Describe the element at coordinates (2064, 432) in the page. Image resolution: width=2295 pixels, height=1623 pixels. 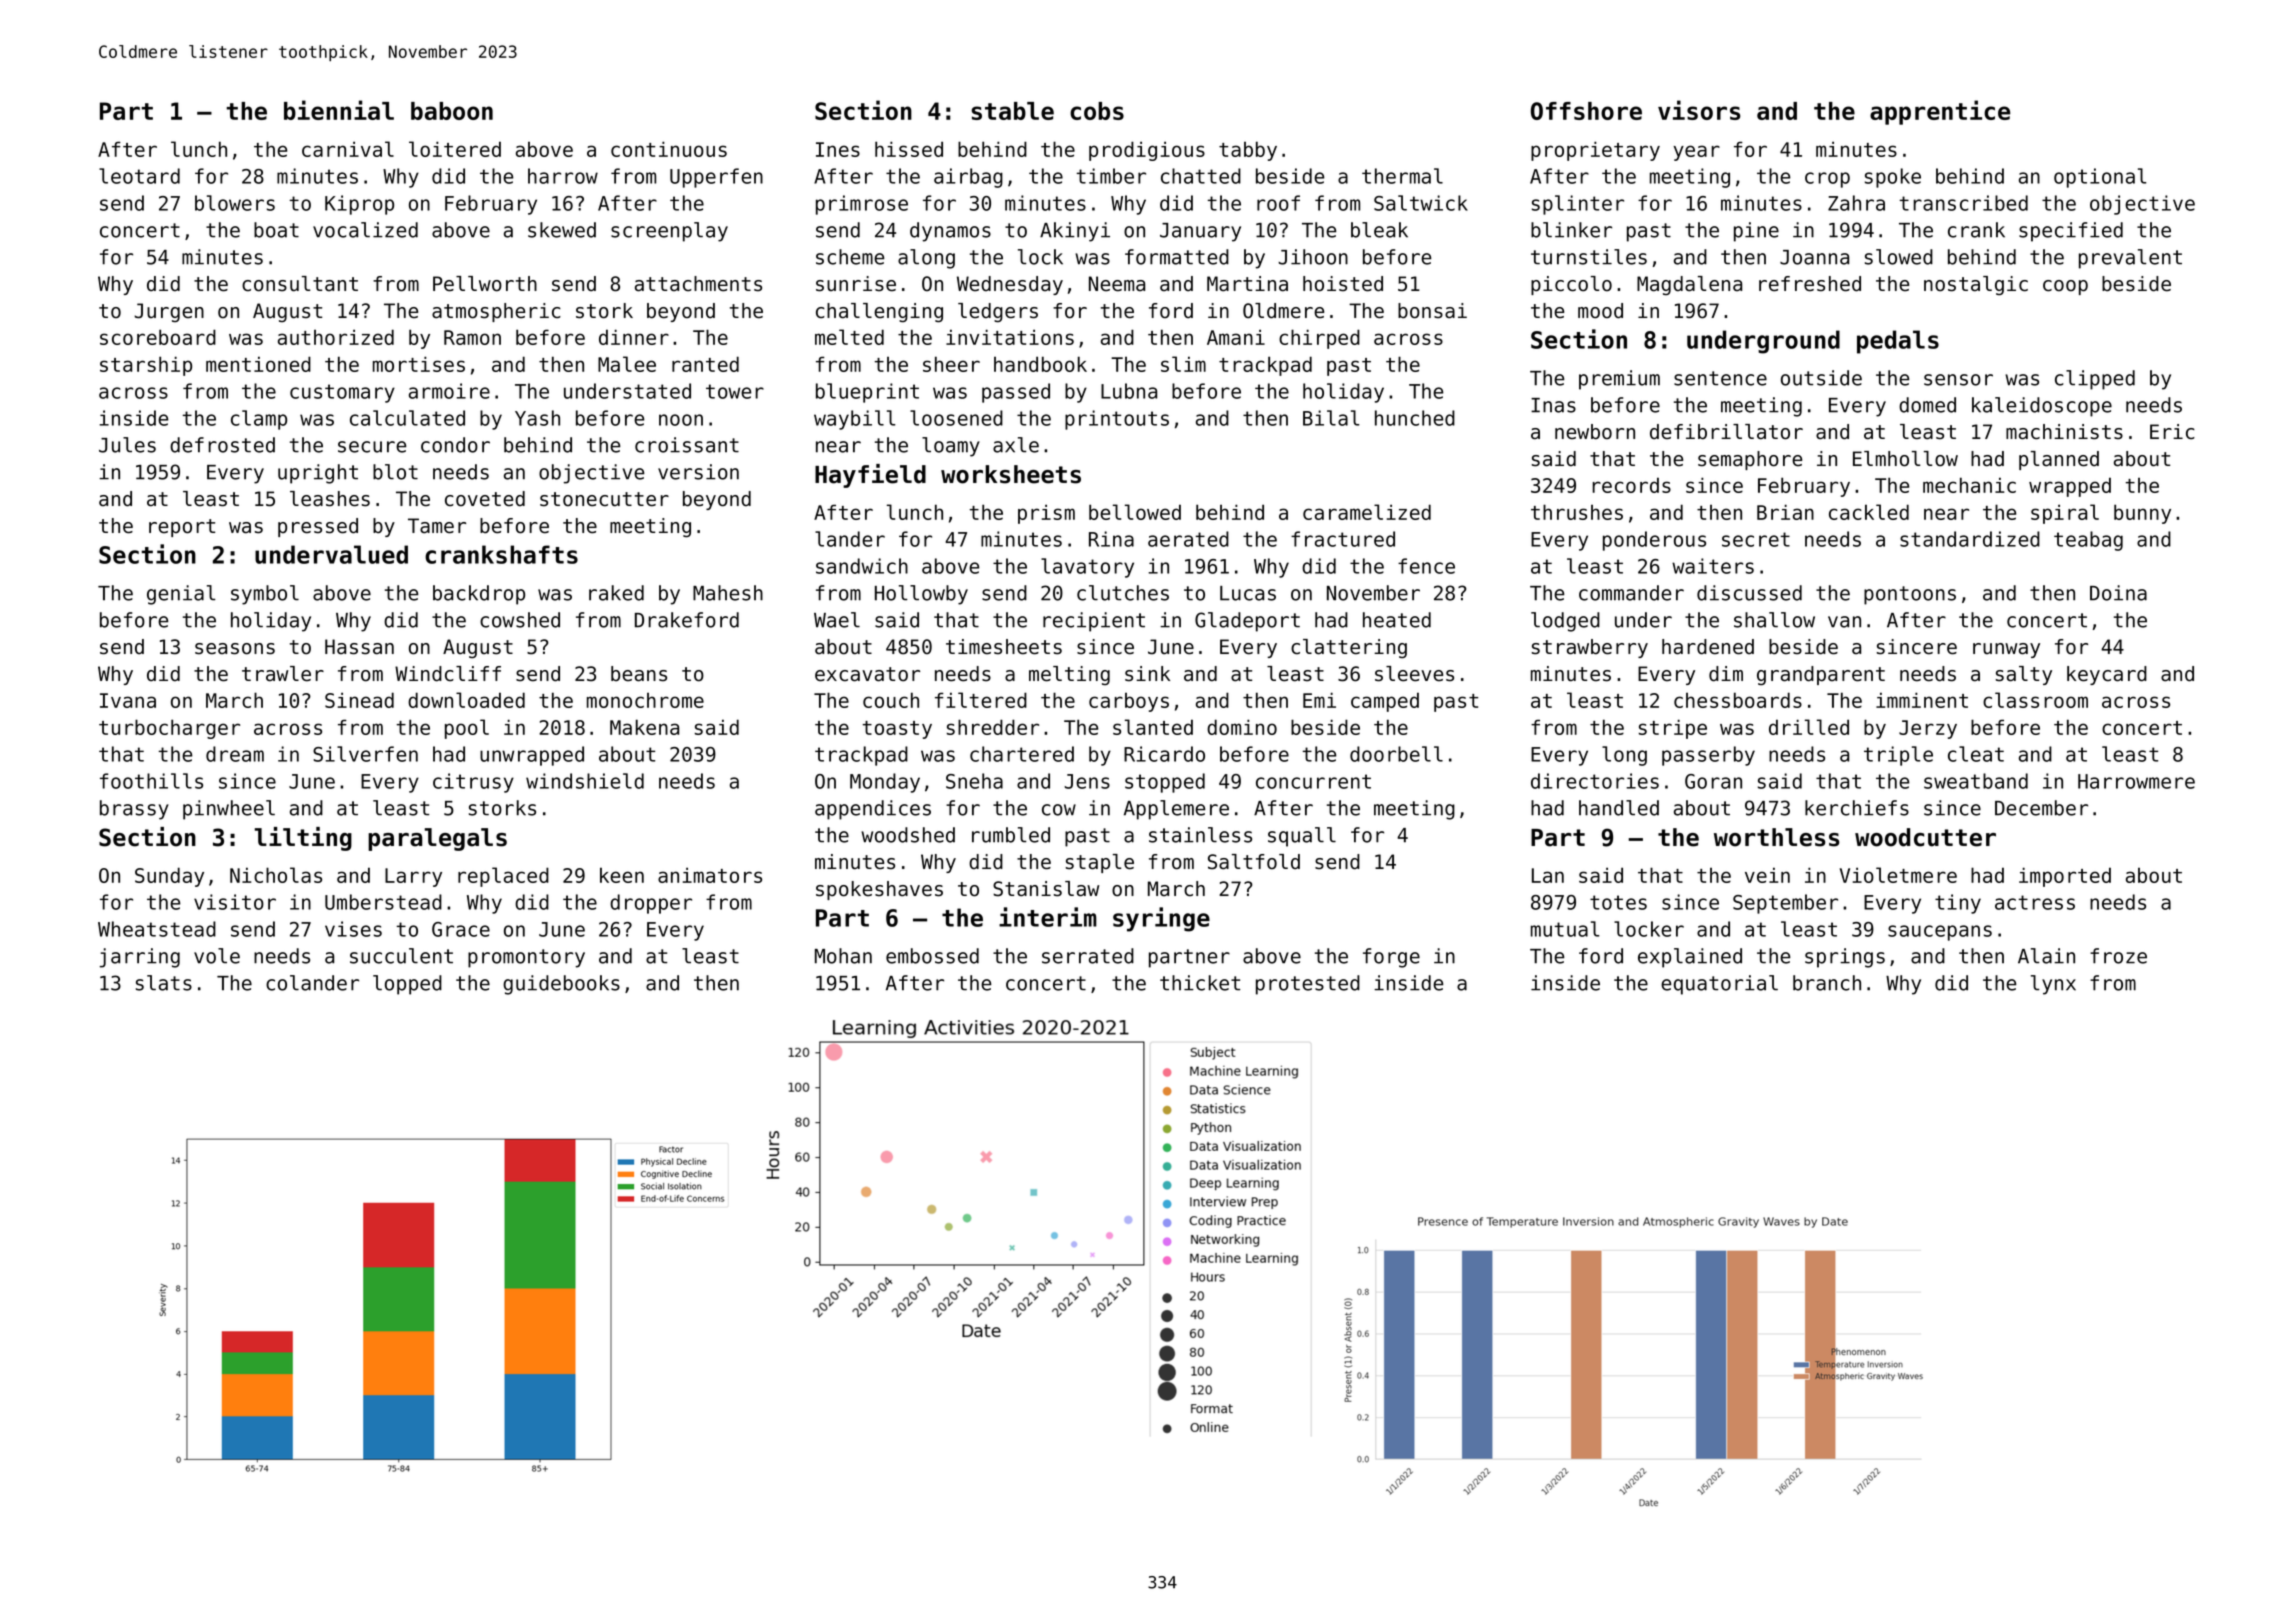
I see `machinists` at that location.
